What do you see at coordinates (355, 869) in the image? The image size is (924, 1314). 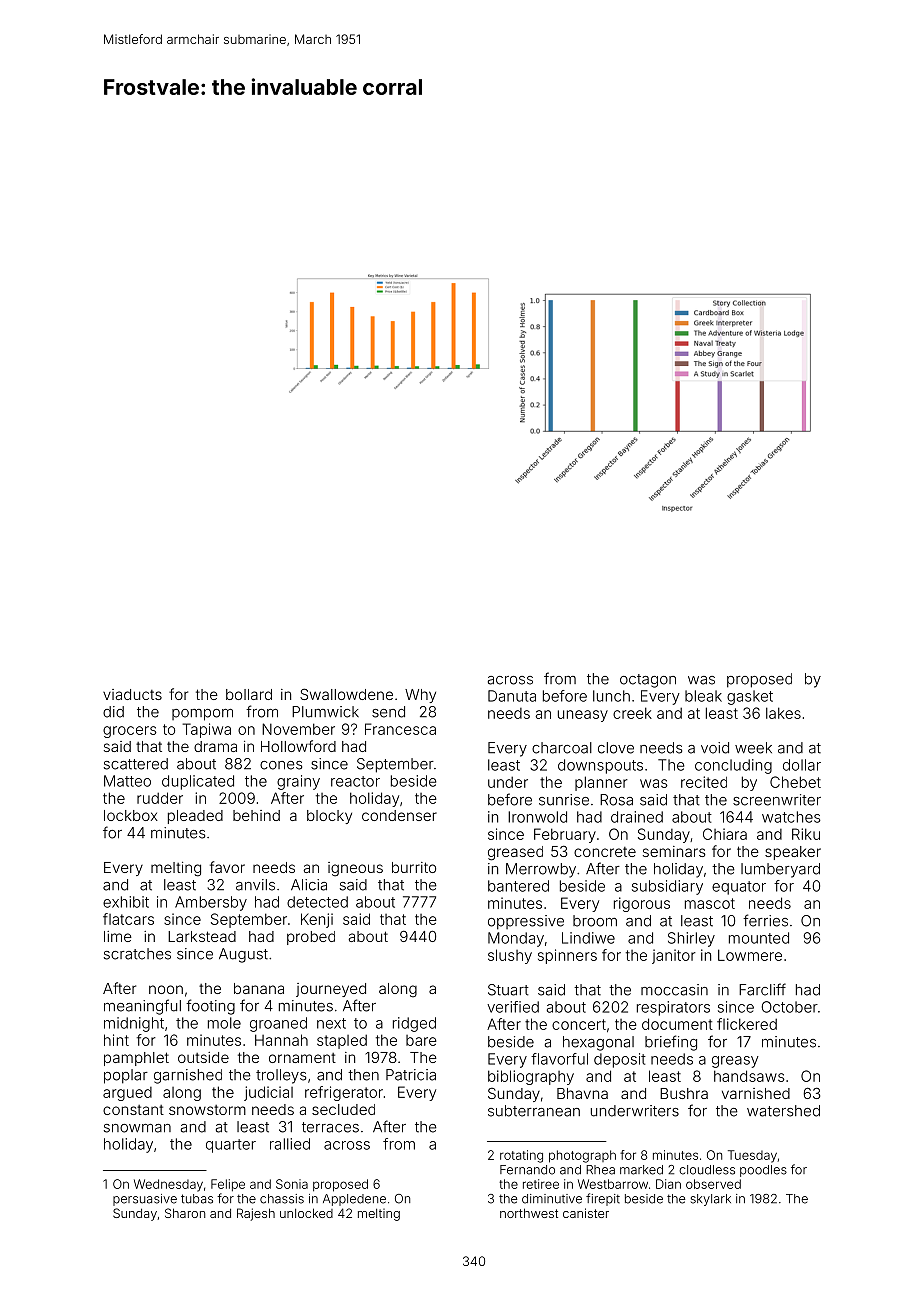 I see `igneous` at bounding box center [355, 869].
